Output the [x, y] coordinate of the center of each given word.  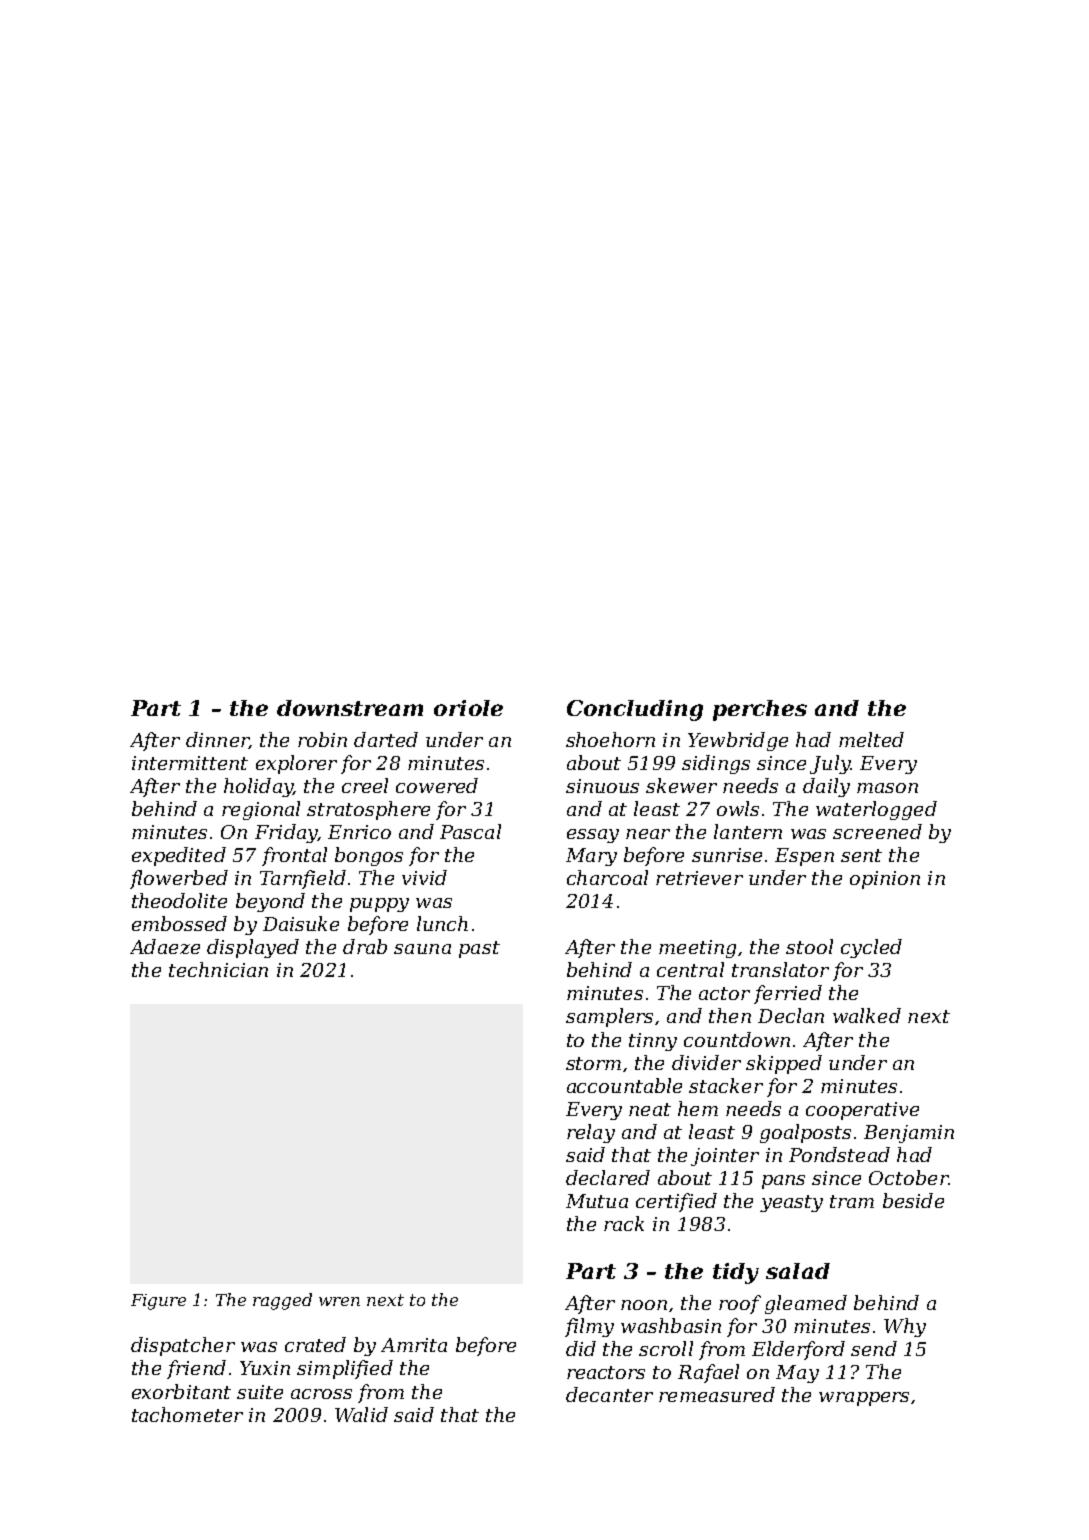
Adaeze [165, 946]
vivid [424, 877]
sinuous [602, 786]
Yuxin [265, 1368]
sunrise [727, 855]
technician [218, 969]
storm [593, 1063]
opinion [885, 880]
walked [867, 1015]
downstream [350, 708]
